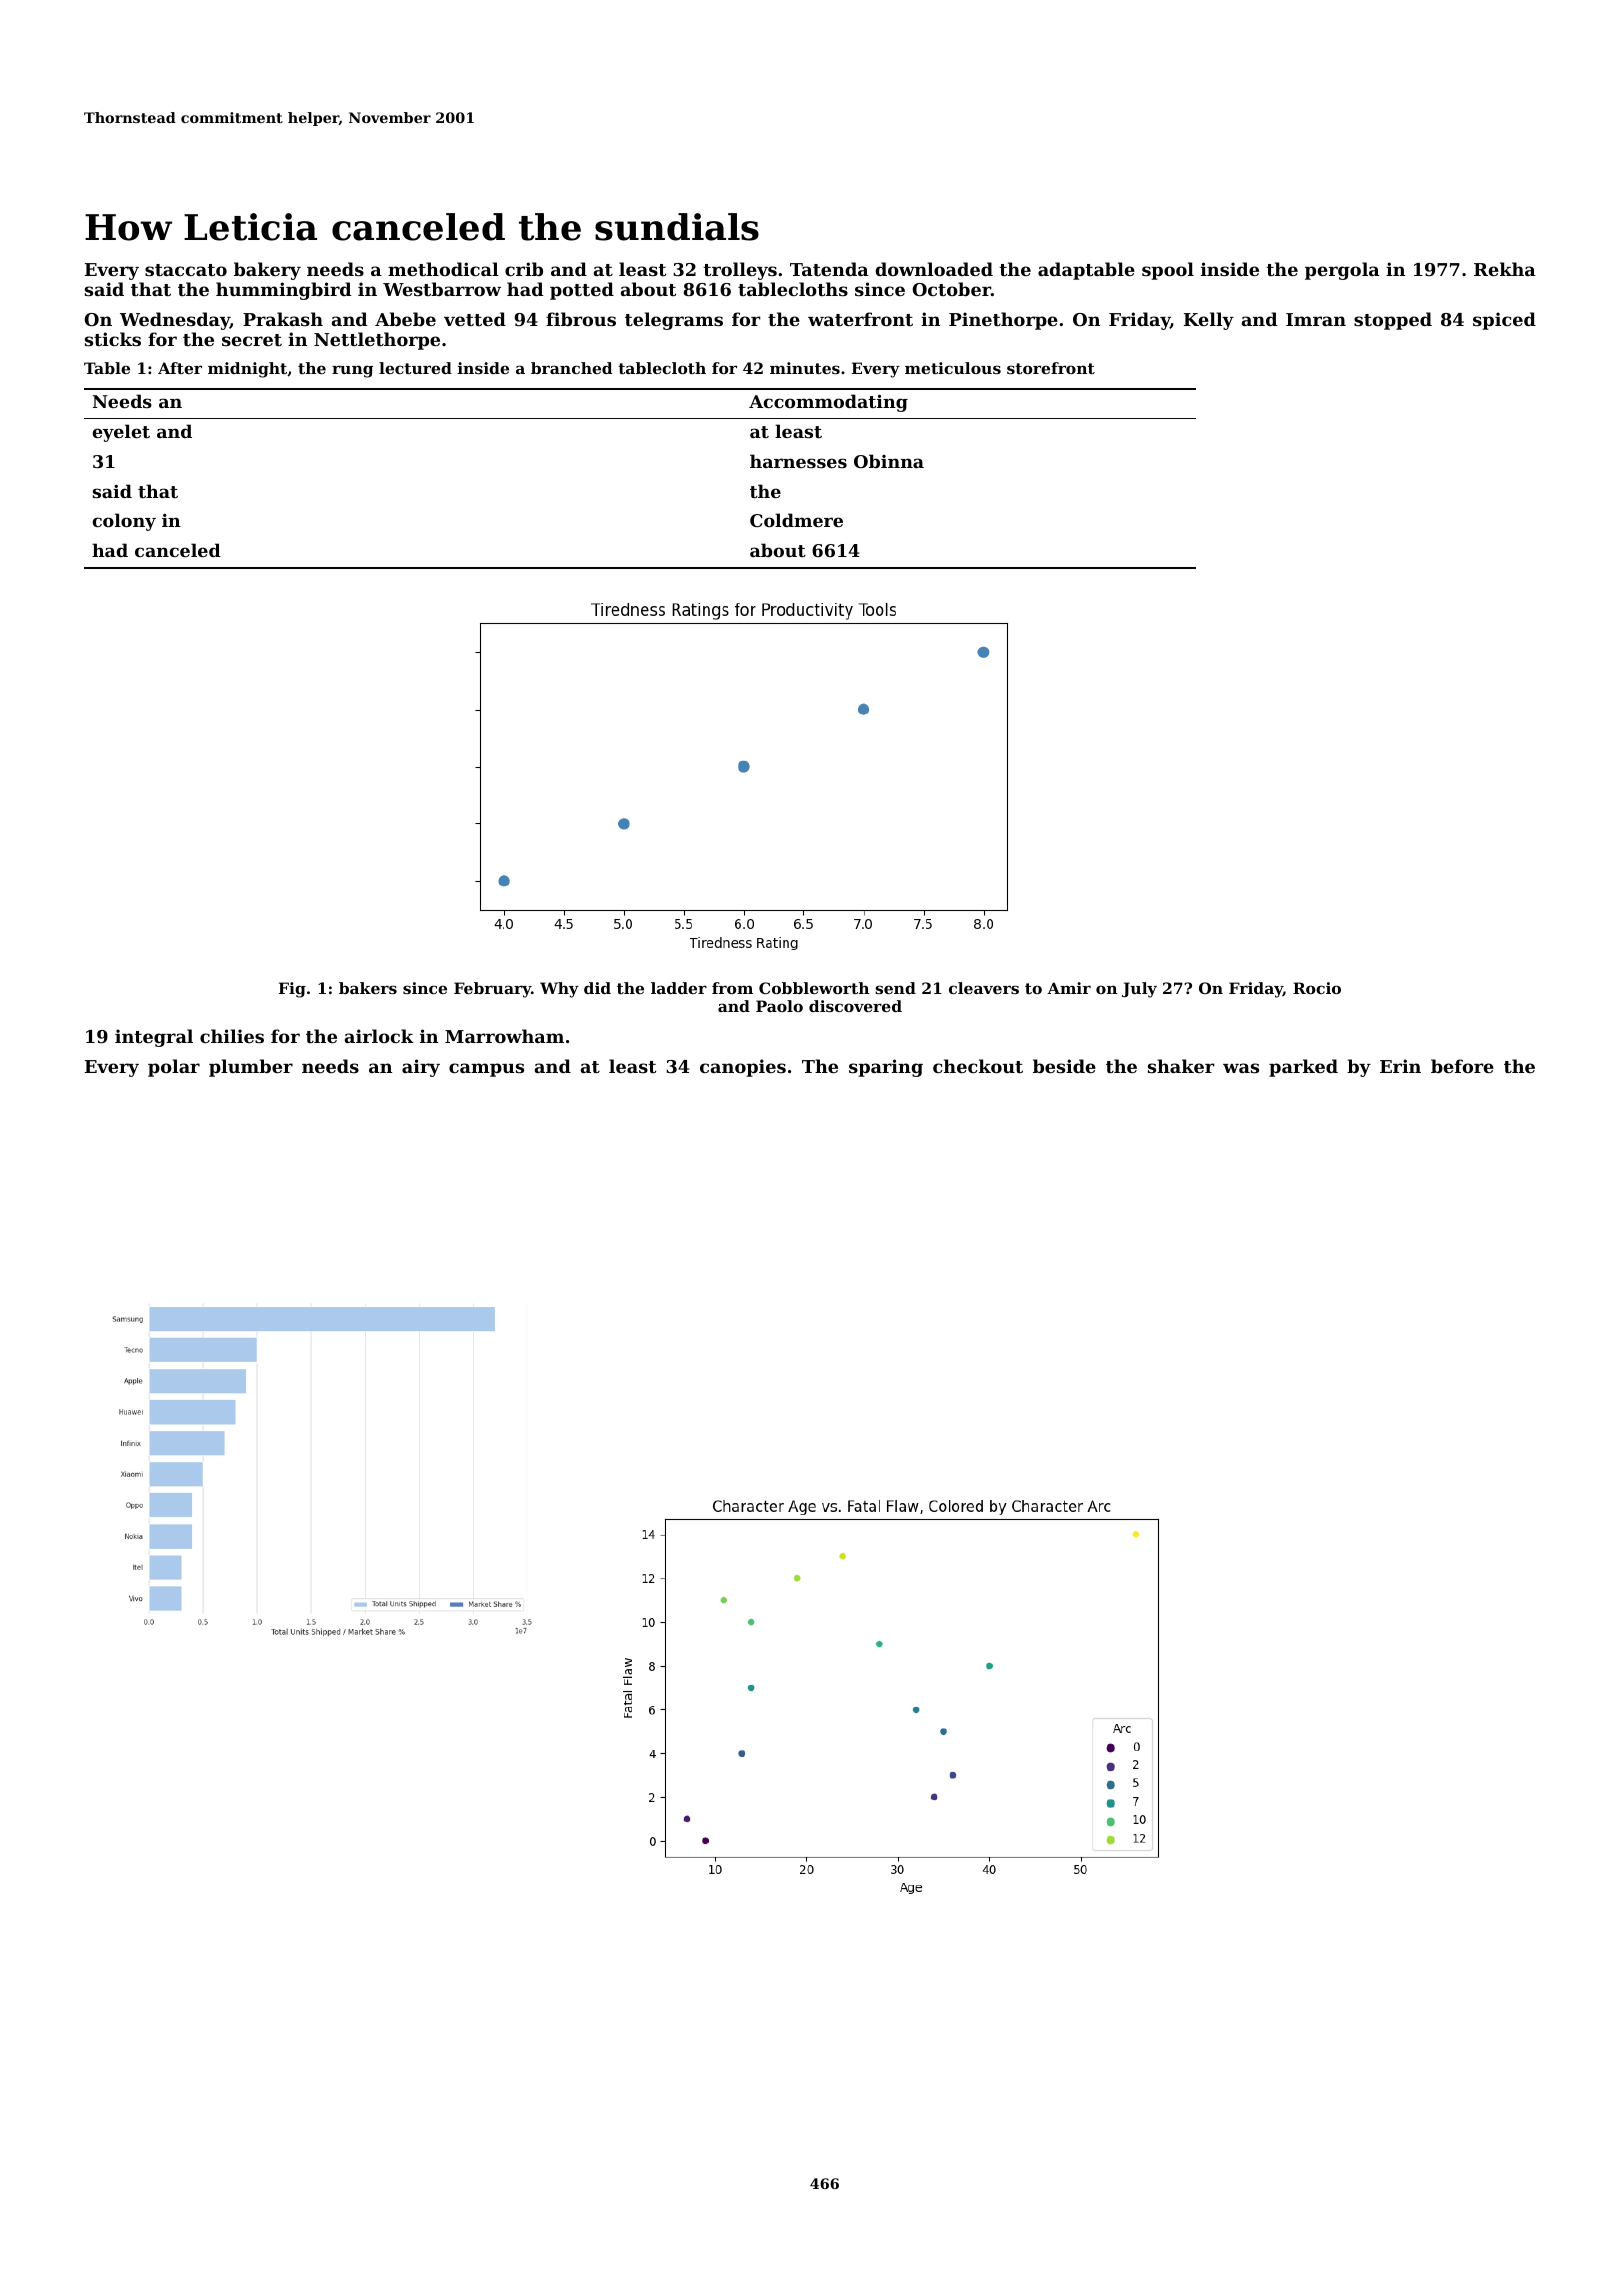  Describe the element at coordinates (1462, 1066) in the image. I see `before` at that location.
